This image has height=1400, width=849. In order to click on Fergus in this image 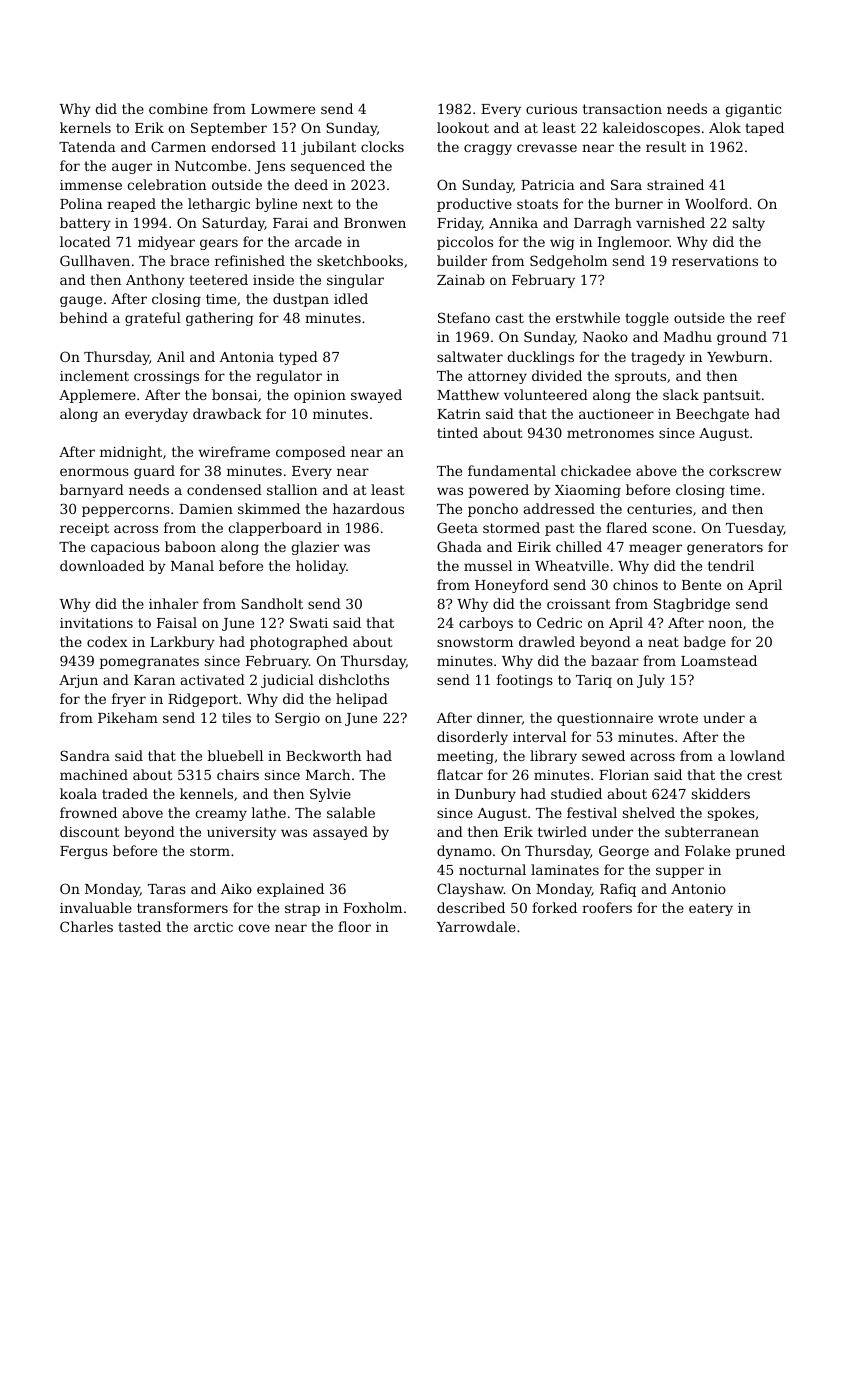, I will do `click(84, 852)`.
